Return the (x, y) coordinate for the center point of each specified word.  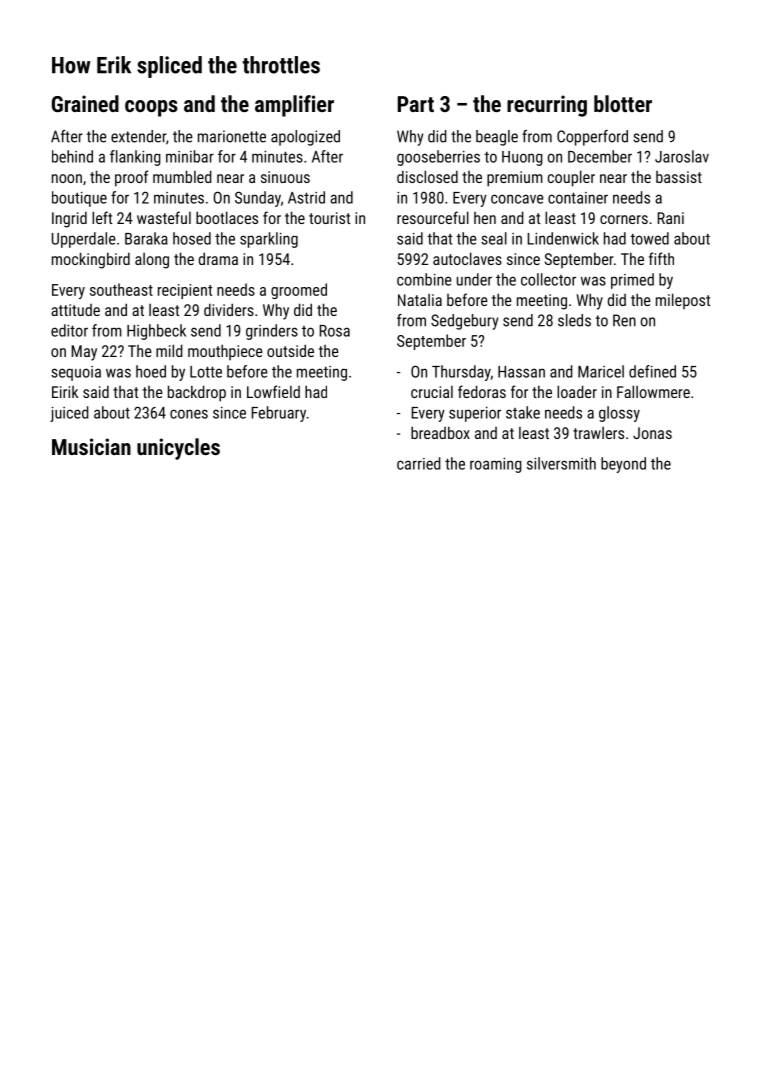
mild (169, 350)
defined (652, 371)
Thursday (461, 373)
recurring (547, 106)
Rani (671, 218)
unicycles (178, 449)
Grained (85, 103)
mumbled (182, 176)
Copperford (592, 138)
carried (419, 463)
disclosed (427, 176)
